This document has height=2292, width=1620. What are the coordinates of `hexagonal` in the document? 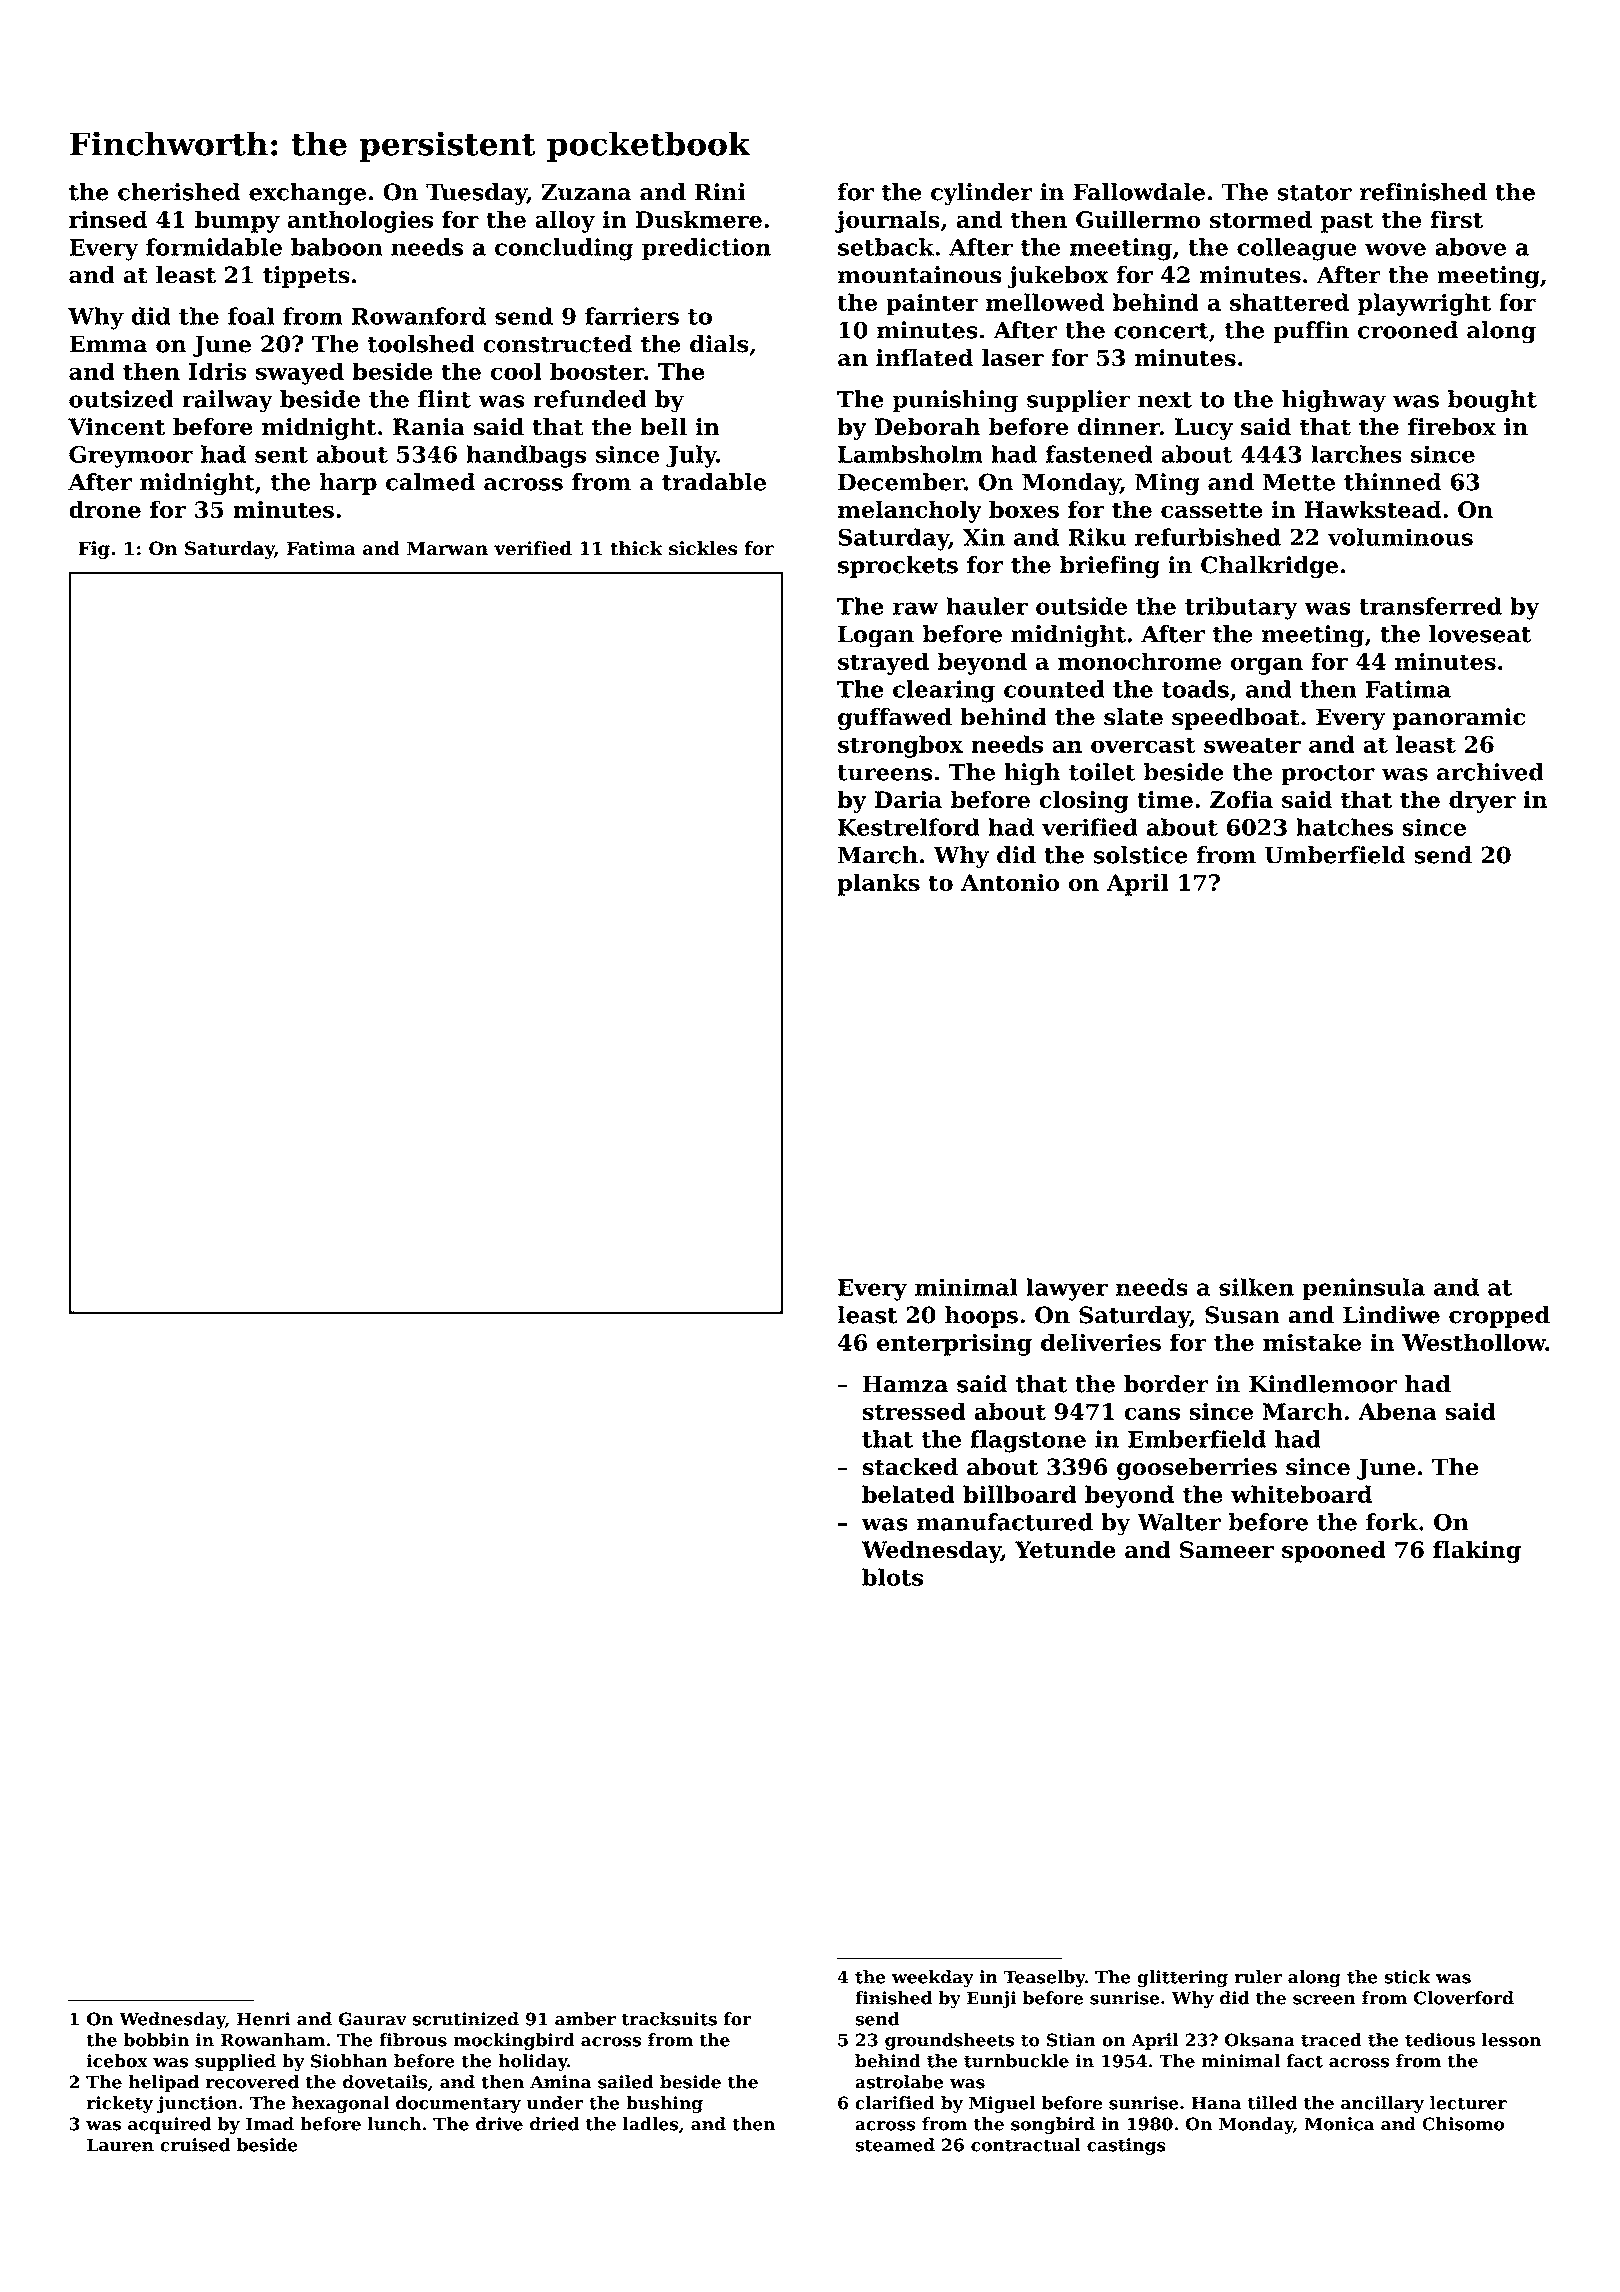 It's located at (340, 2104).
